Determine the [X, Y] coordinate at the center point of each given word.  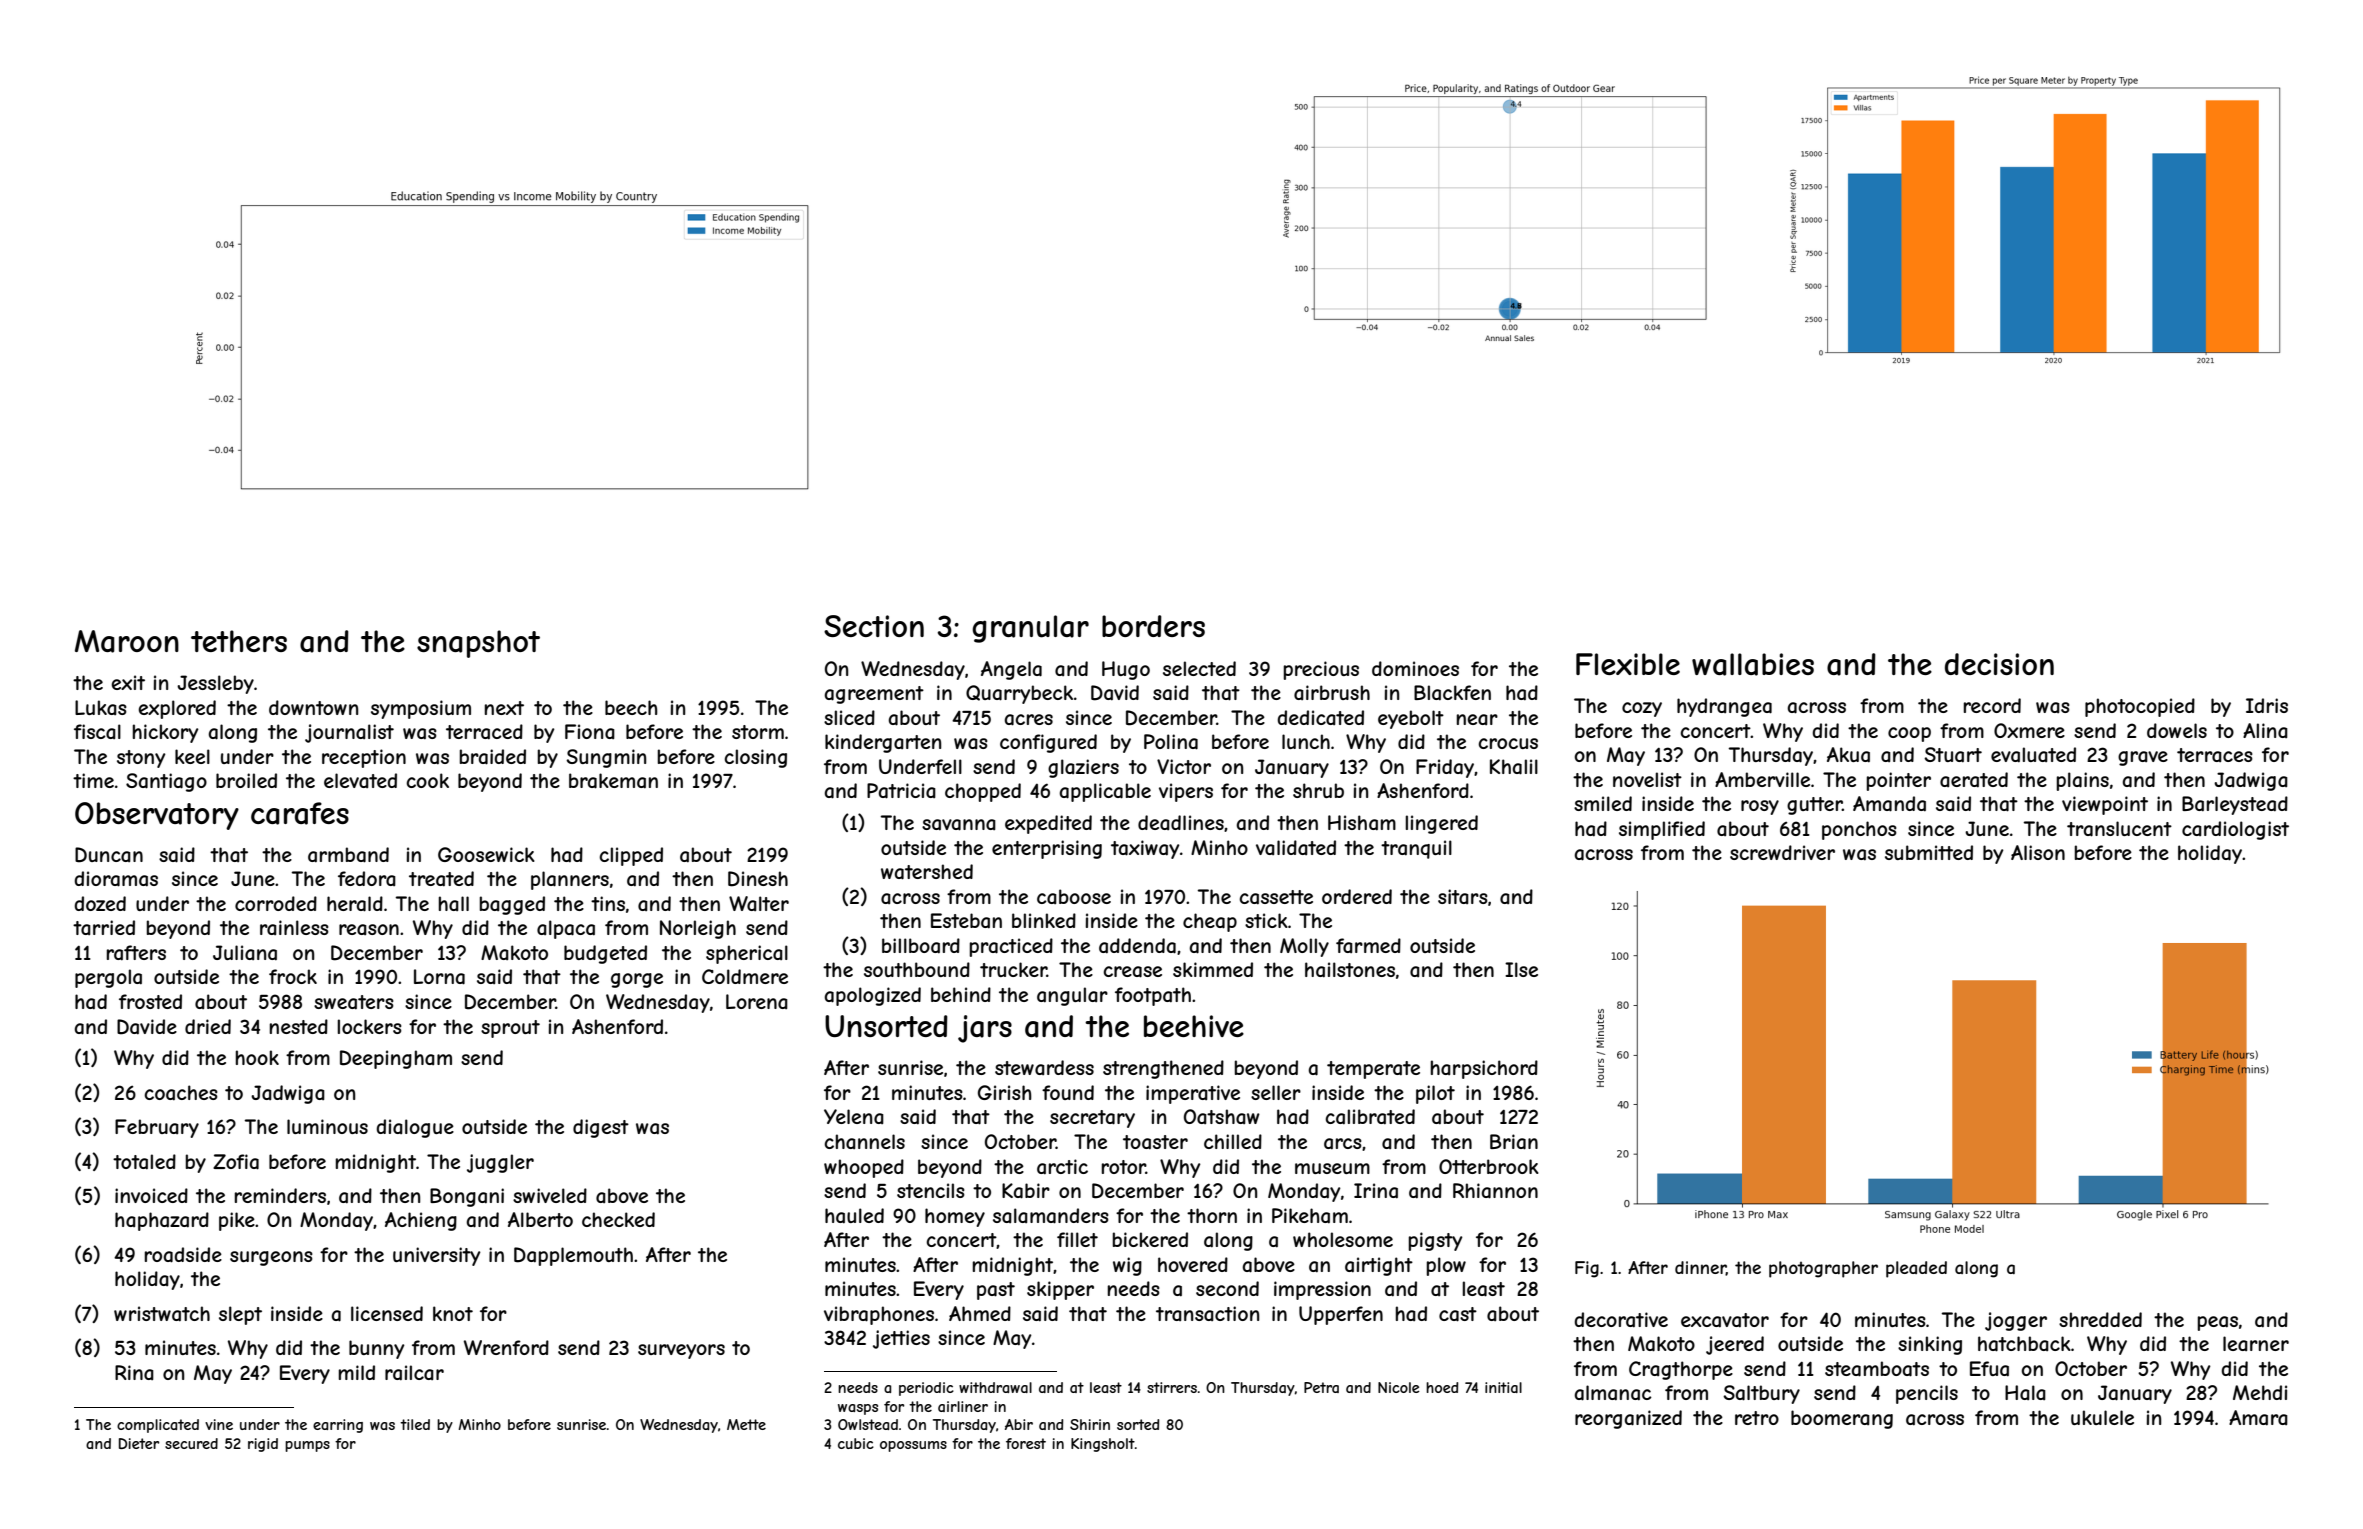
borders [1153, 626]
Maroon [127, 641]
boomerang [1842, 1419]
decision [1999, 664]
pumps [307, 1446]
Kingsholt [1103, 1445]
